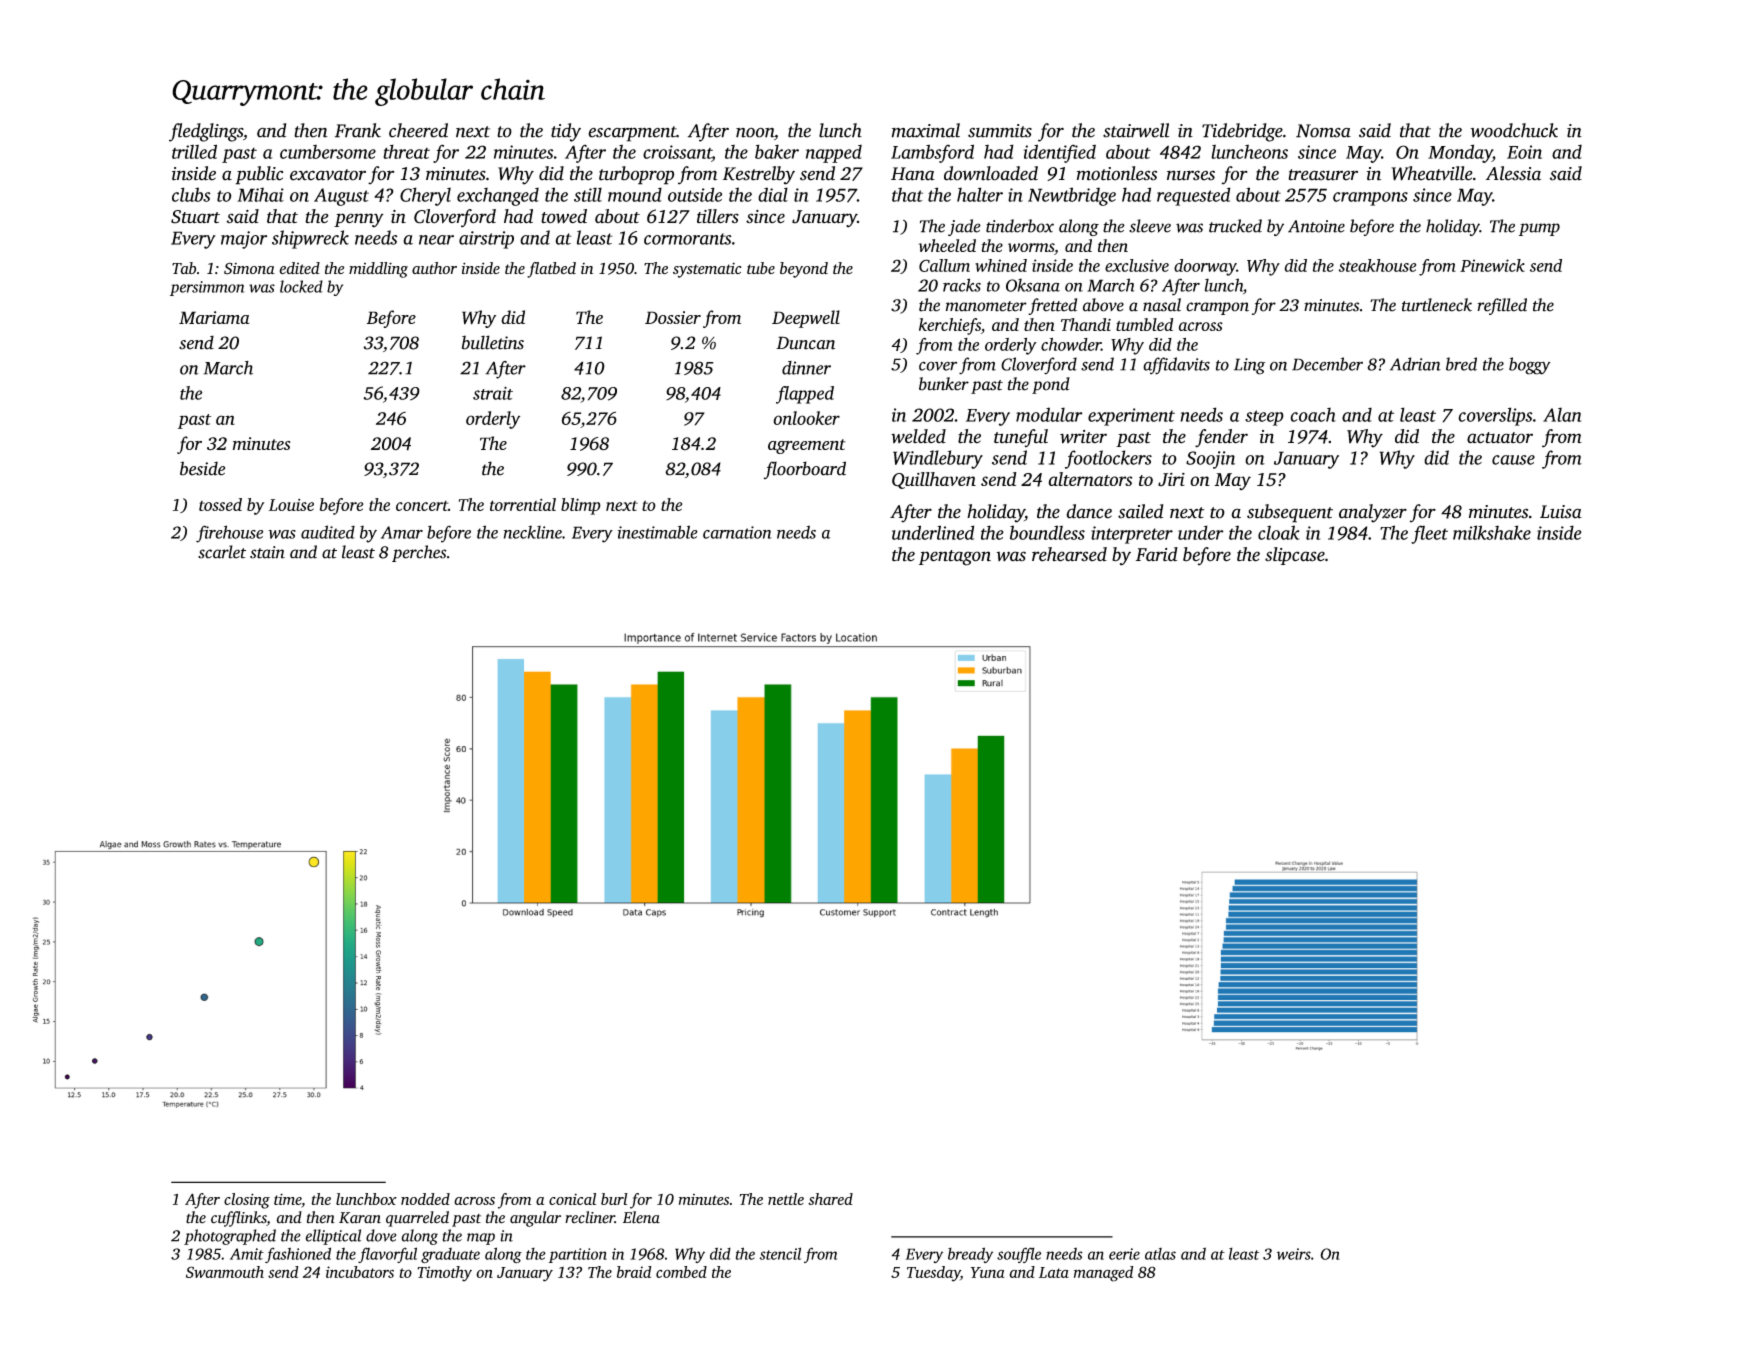 The height and width of the screenshot is (1355, 1753). What do you see at coordinates (450, 1256) in the screenshot?
I see `graduate` at bounding box center [450, 1256].
